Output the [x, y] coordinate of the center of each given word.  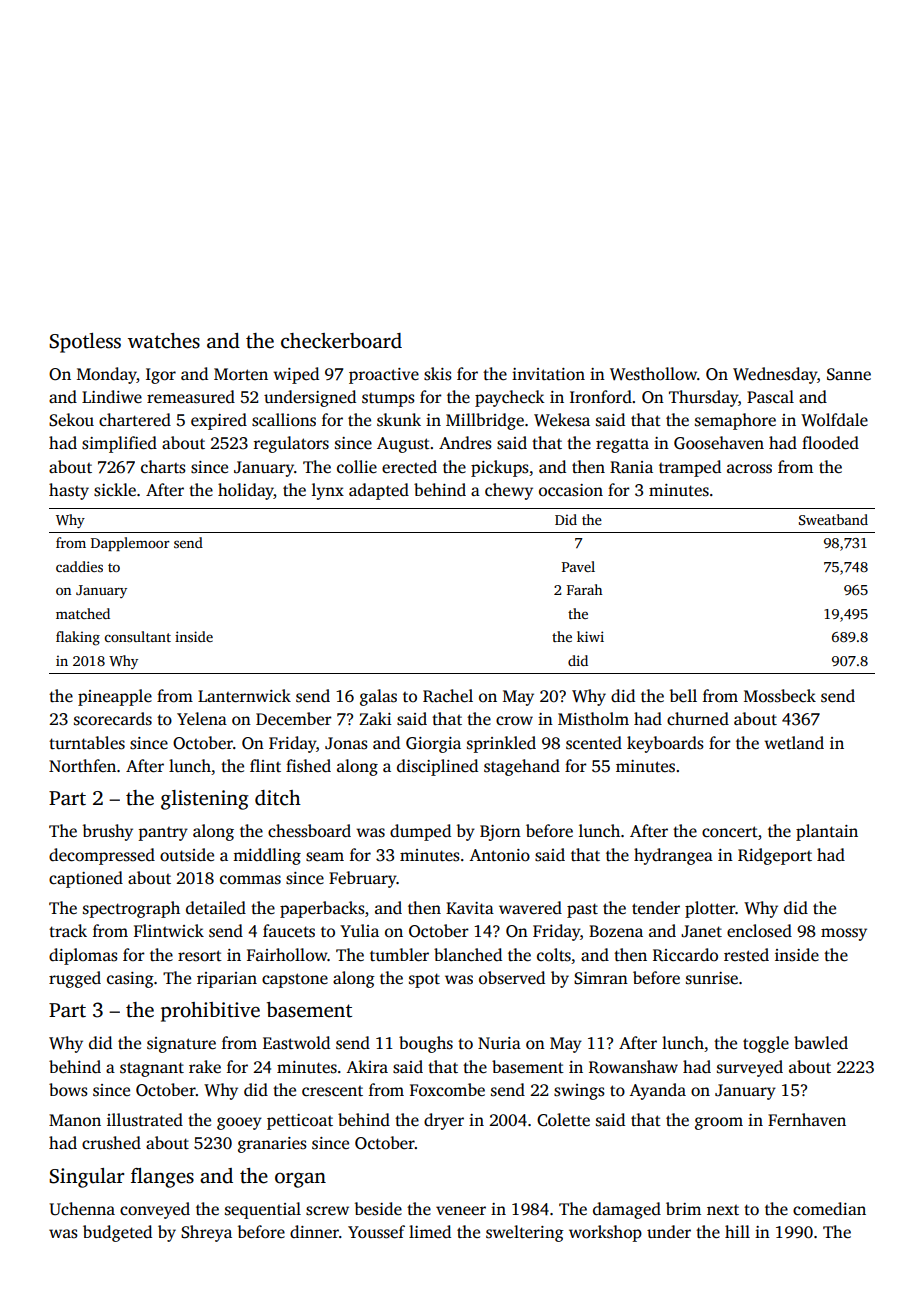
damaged [627, 1210]
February [363, 879]
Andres [465, 443]
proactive [384, 376]
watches [164, 341]
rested [746, 955]
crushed [111, 1143]
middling [267, 856]
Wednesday [775, 375]
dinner [314, 1232]
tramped [690, 468]
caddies [79, 566]
